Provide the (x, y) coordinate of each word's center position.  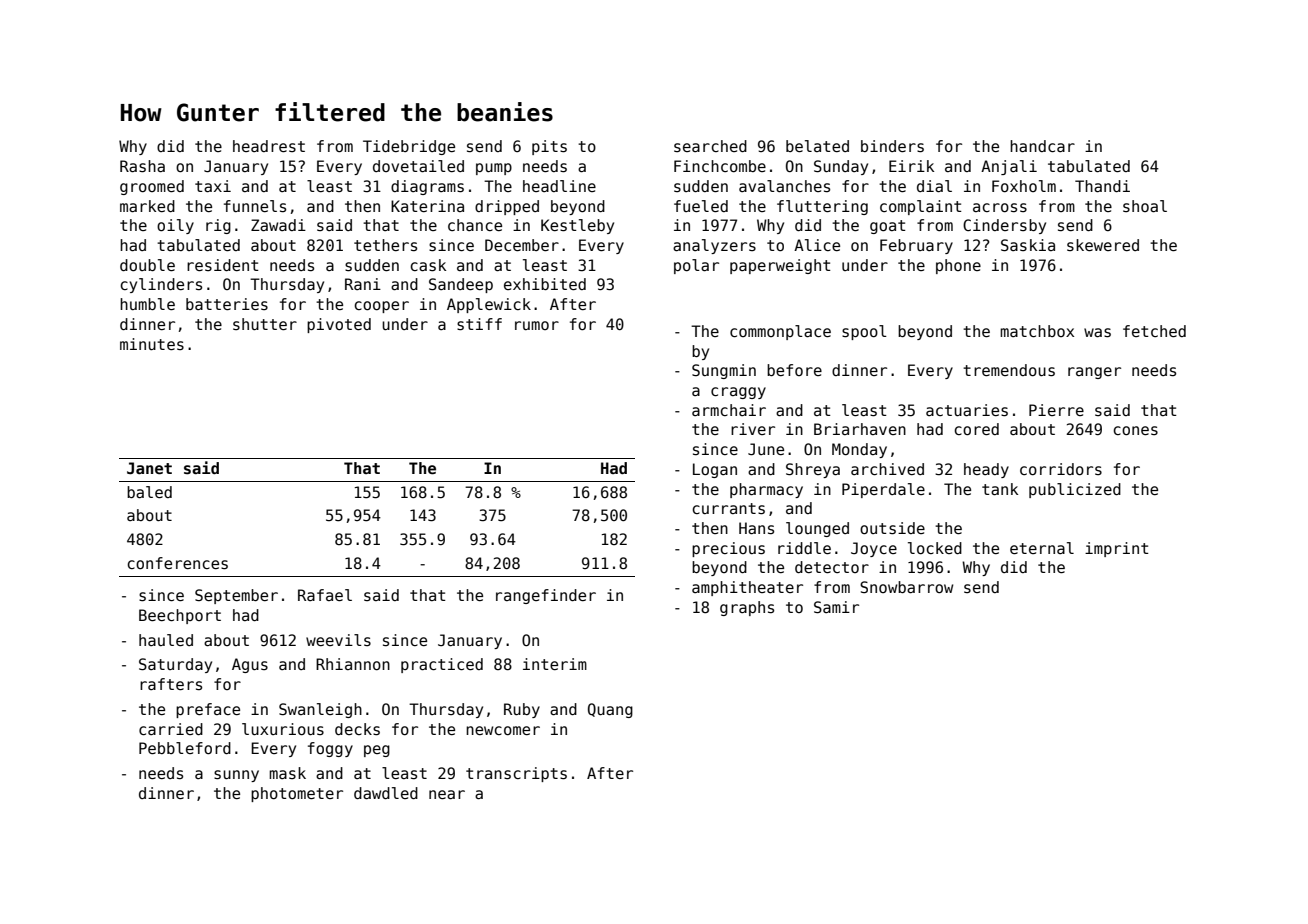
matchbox (1037, 331)
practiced (442, 665)
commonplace (780, 332)
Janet (149, 468)
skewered (1103, 245)
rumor (537, 325)
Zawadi (278, 225)
